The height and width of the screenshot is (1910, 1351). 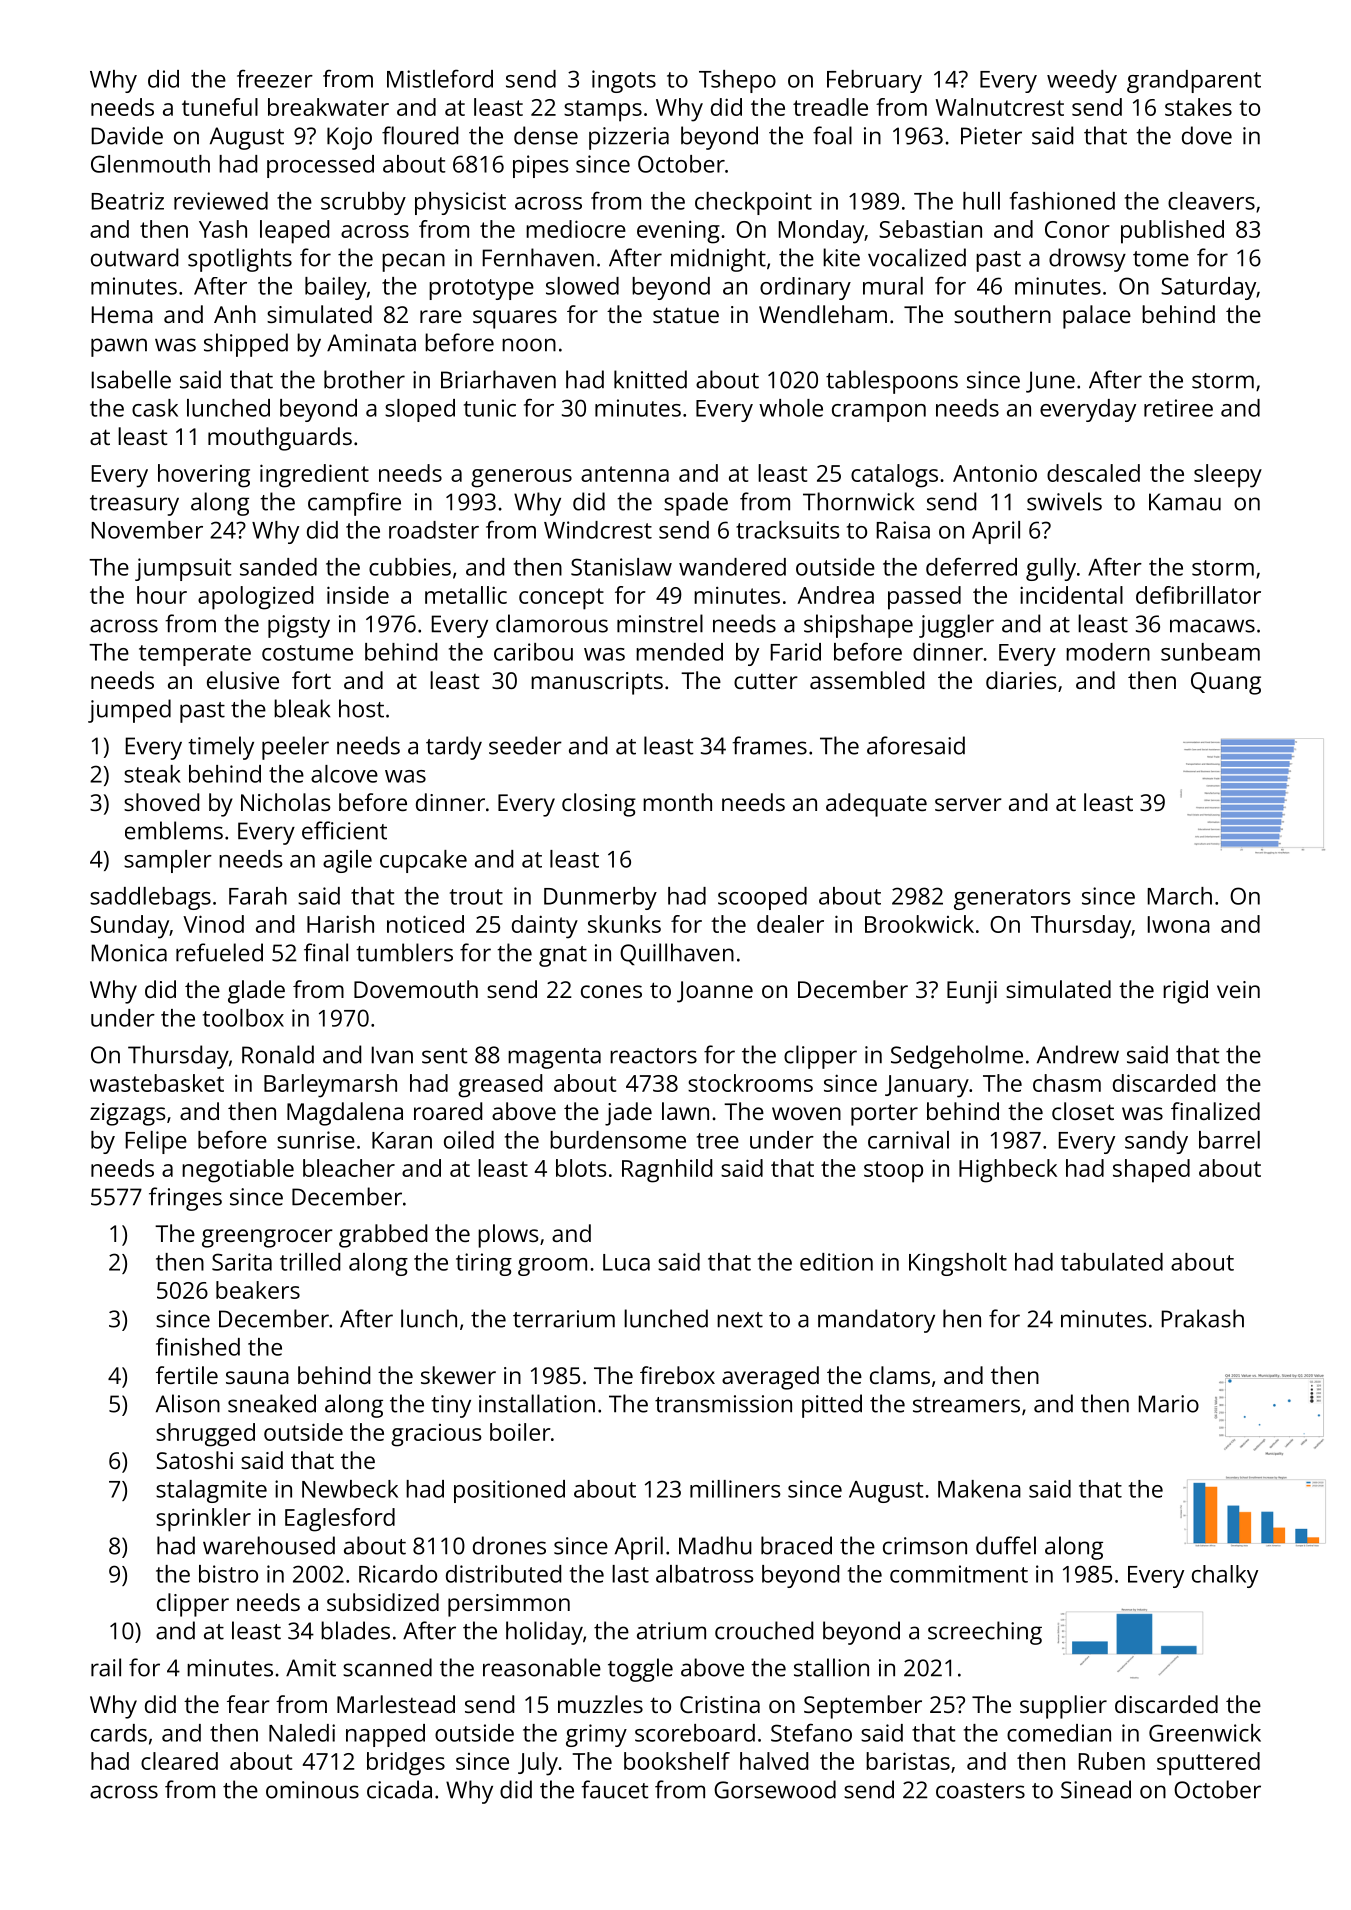 I want to click on faucet, so click(x=615, y=1789).
